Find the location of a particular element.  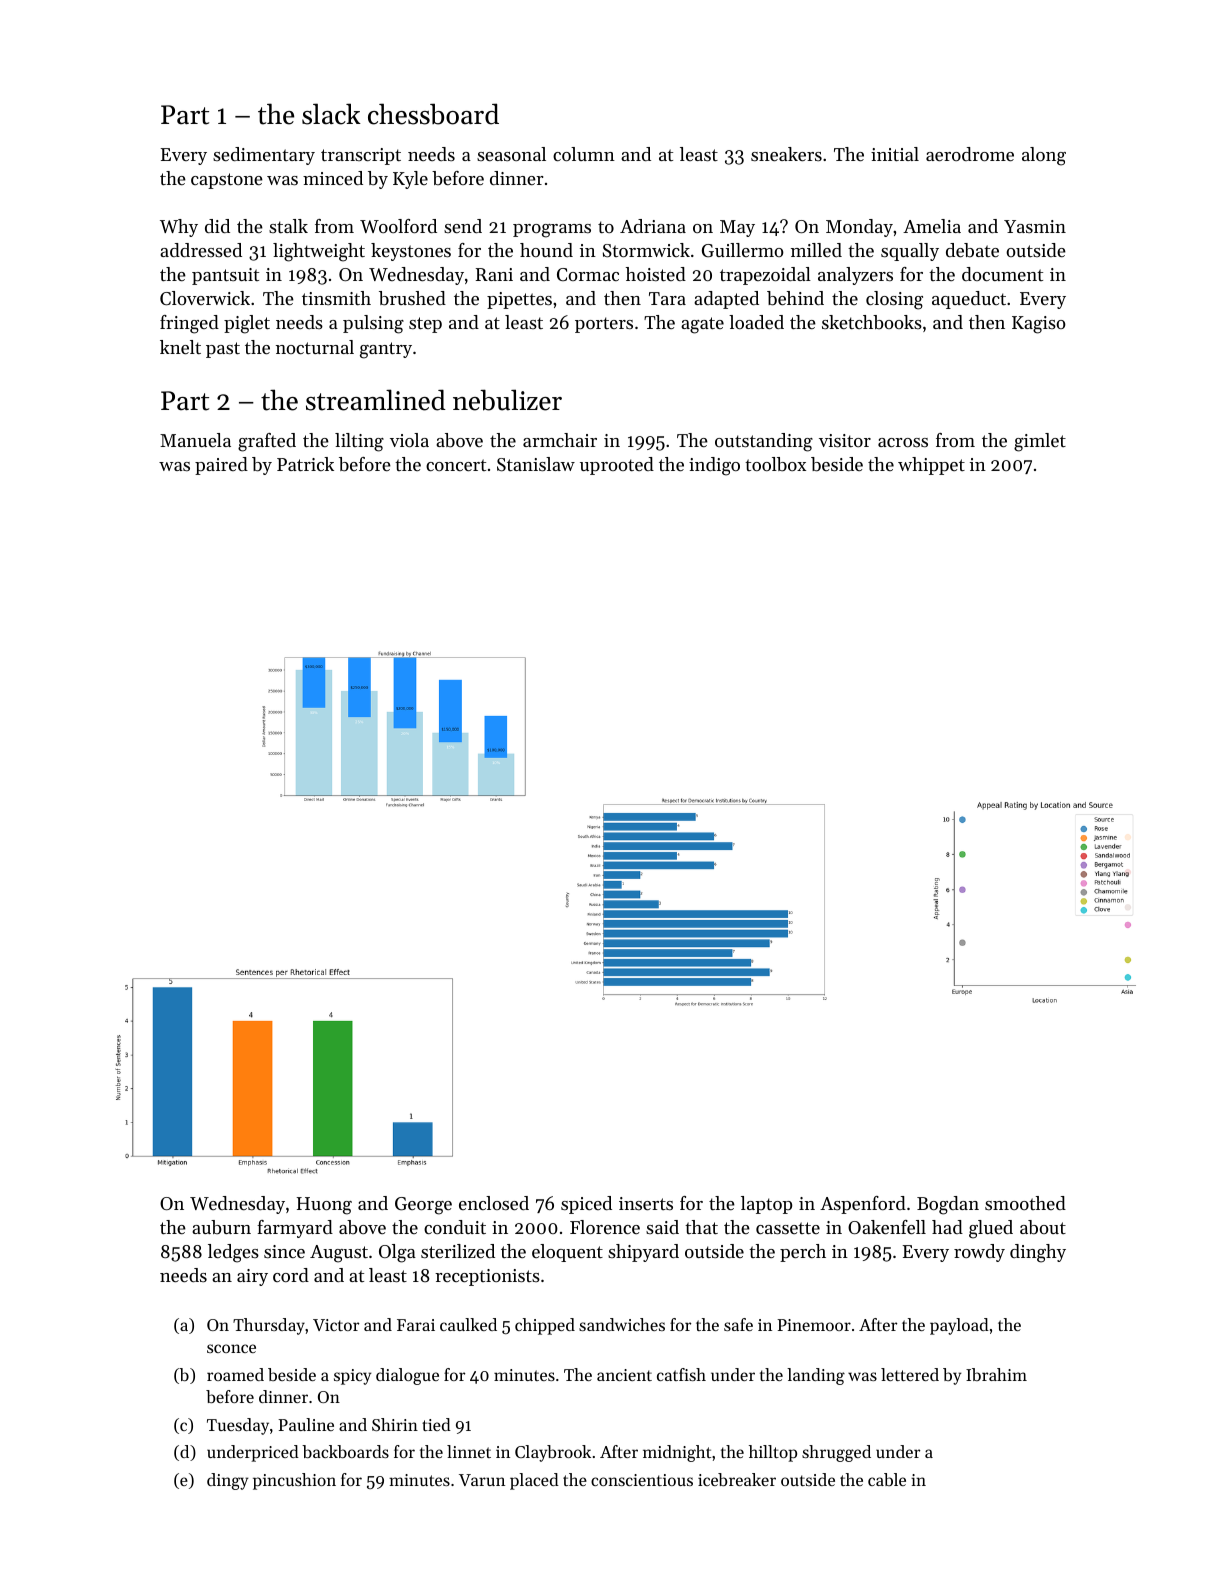

dinghy is located at coordinates (1038, 1253).
